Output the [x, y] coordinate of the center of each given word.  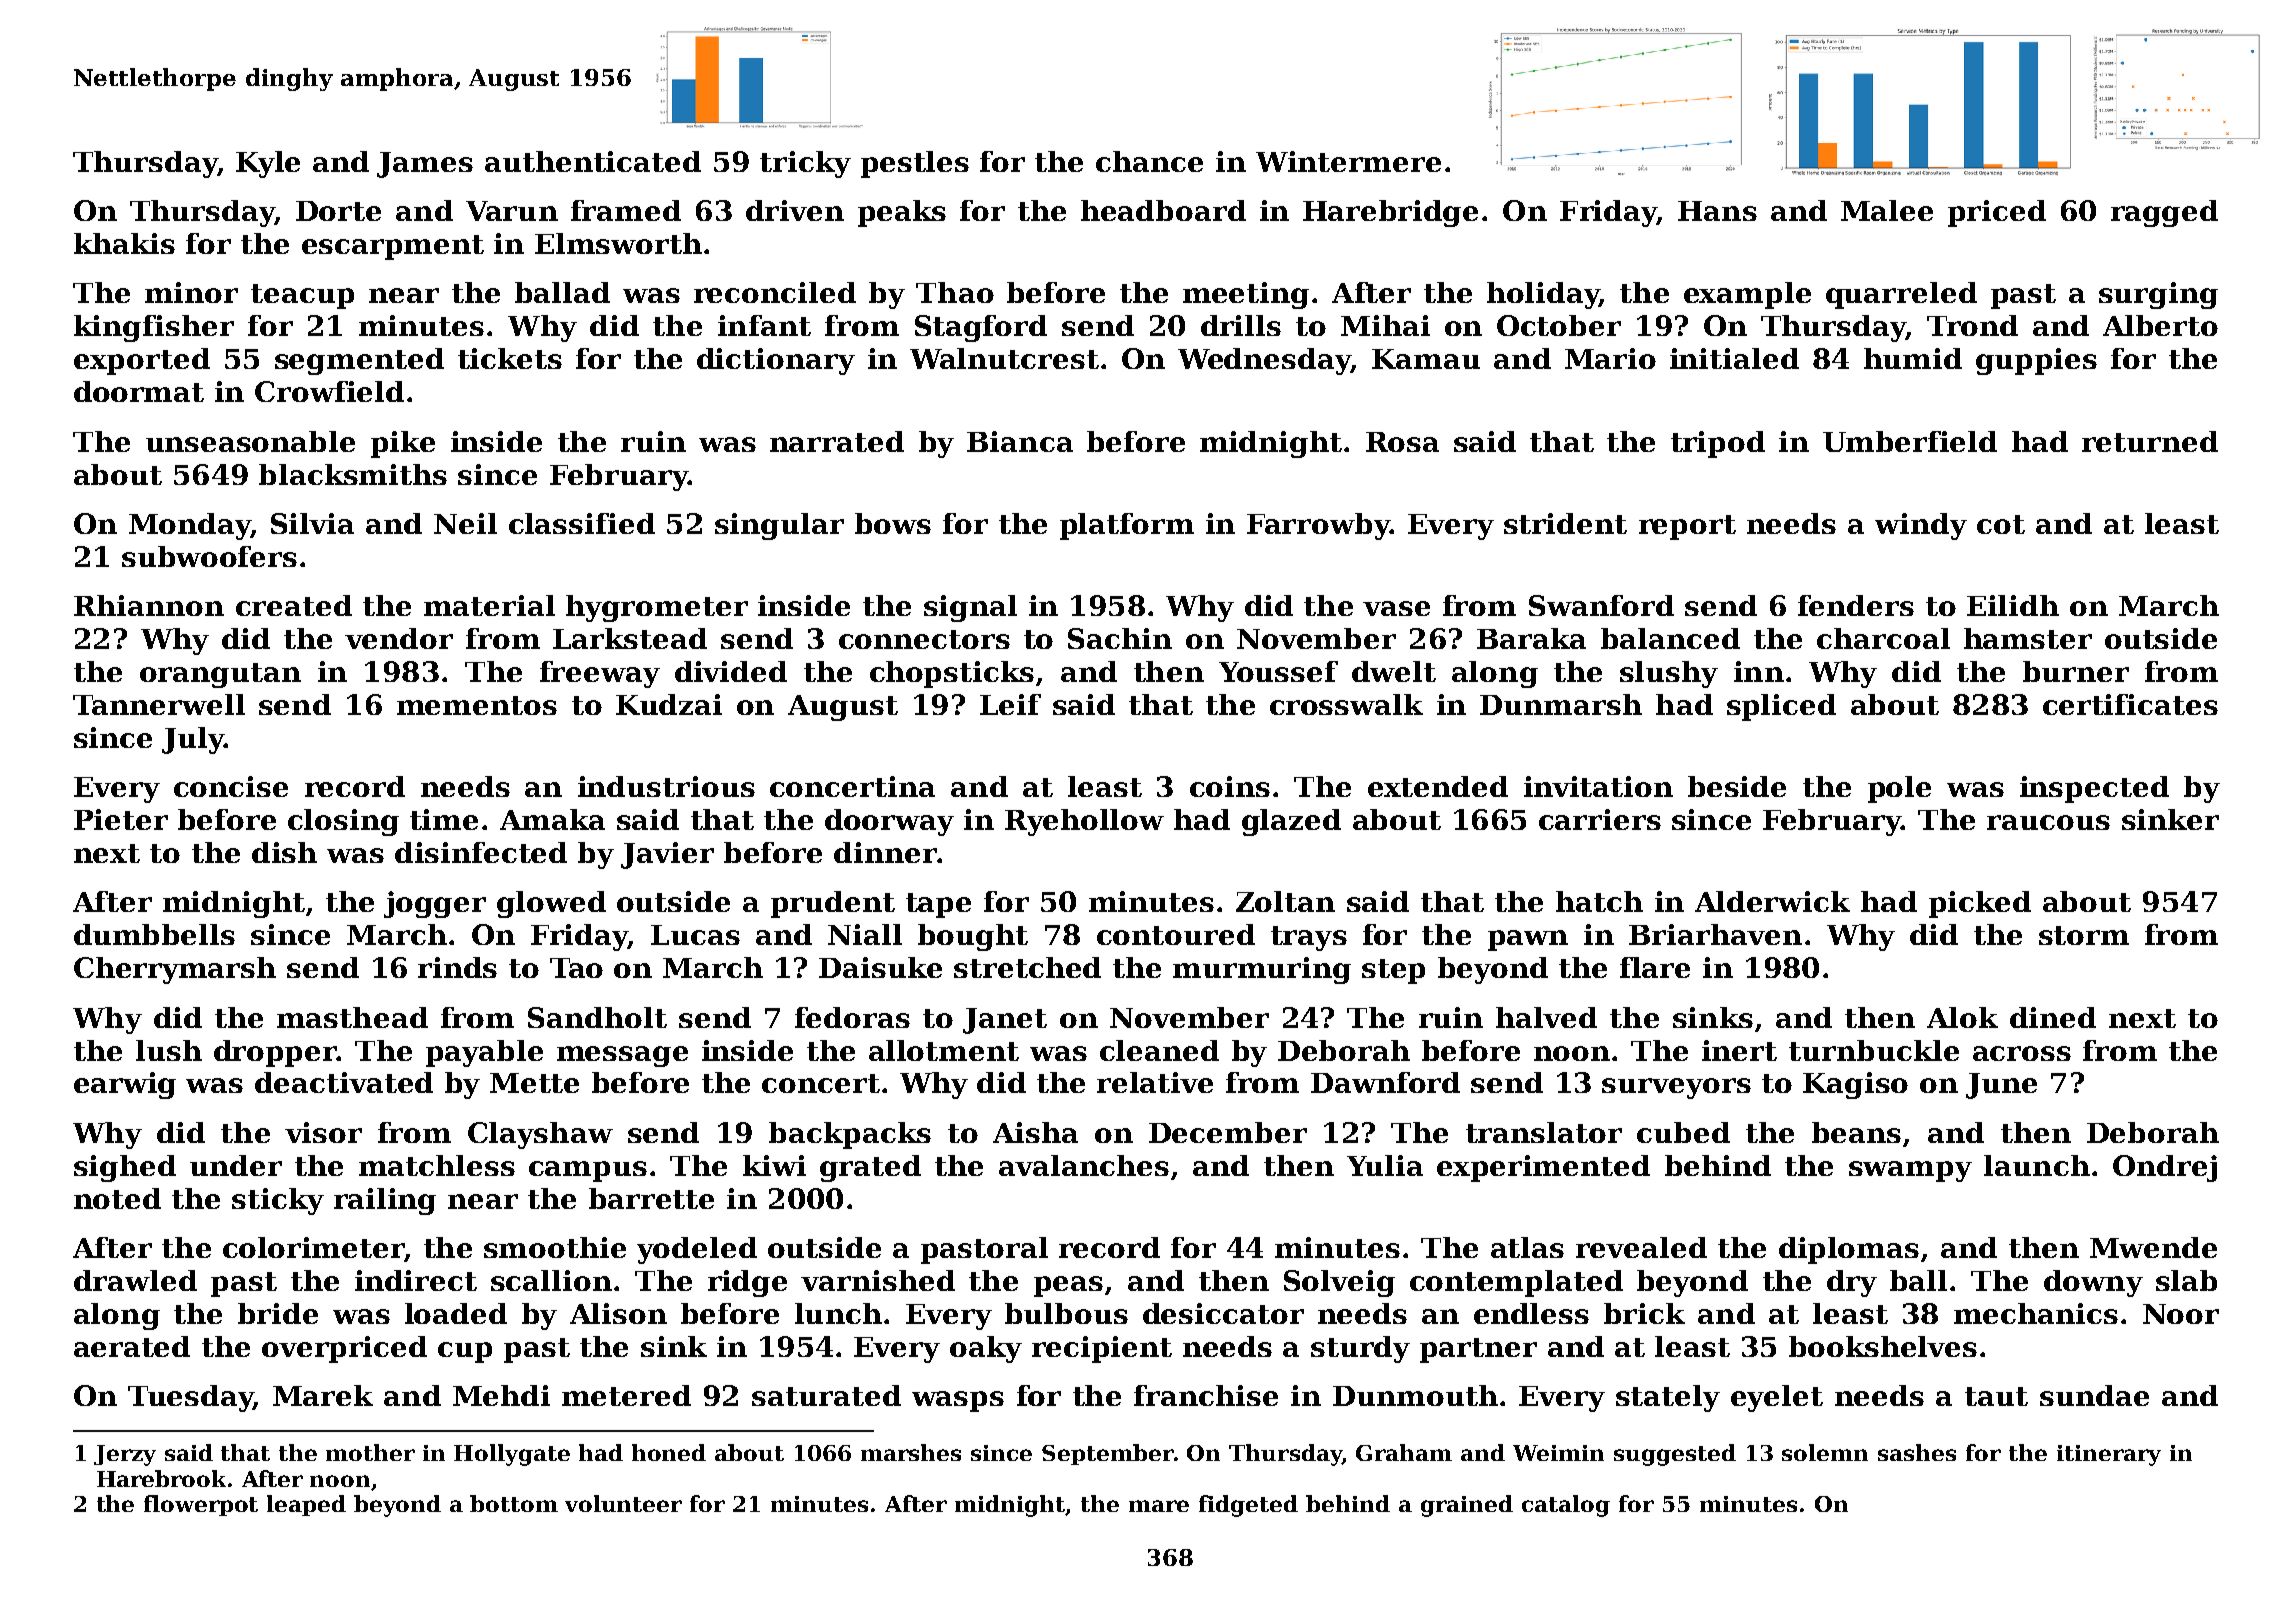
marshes [911, 1452]
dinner [885, 852]
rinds [457, 967]
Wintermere [1348, 161]
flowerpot [201, 1505]
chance [1149, 161]
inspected [2094, 789]
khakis [124, 243]
